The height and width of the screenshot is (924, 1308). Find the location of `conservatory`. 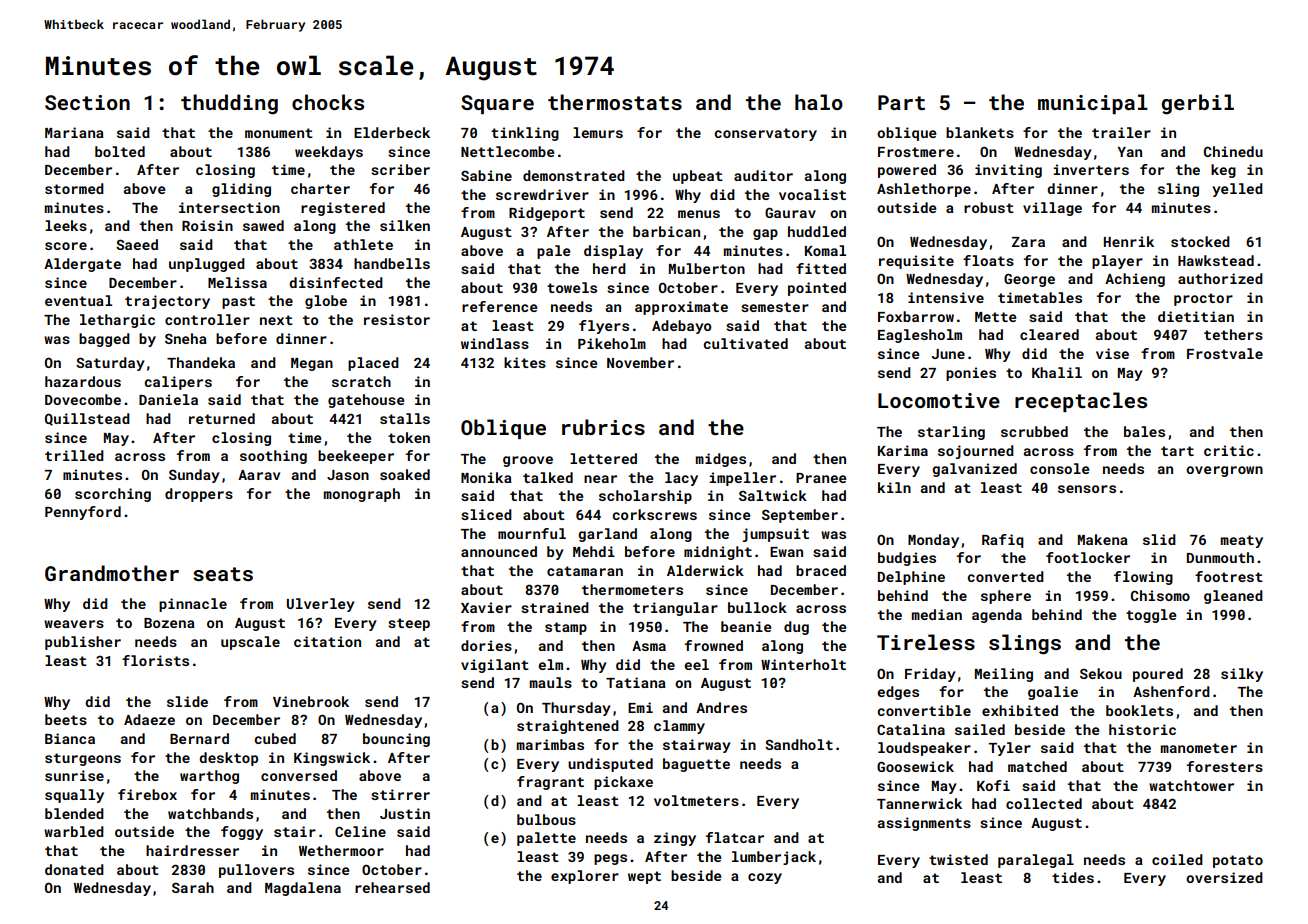

conservatory is located at coordinates (765, 134).
